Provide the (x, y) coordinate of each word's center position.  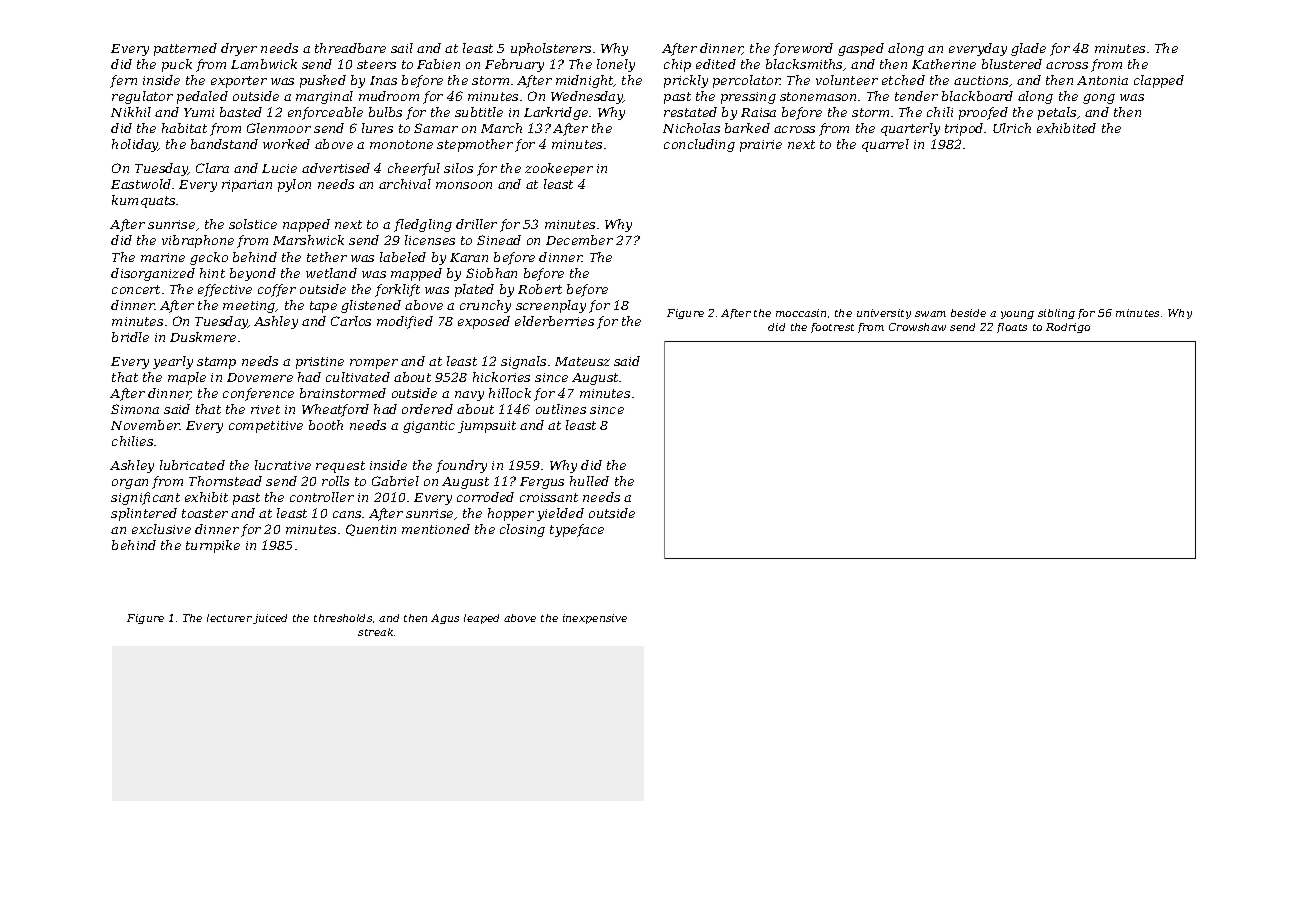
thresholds (343, 618)
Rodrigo (1068, 328)
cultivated (358, 377)
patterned (185, 49)
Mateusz (582, 361)
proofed (983, 113)
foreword (803, 49)
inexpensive (595, 619)
